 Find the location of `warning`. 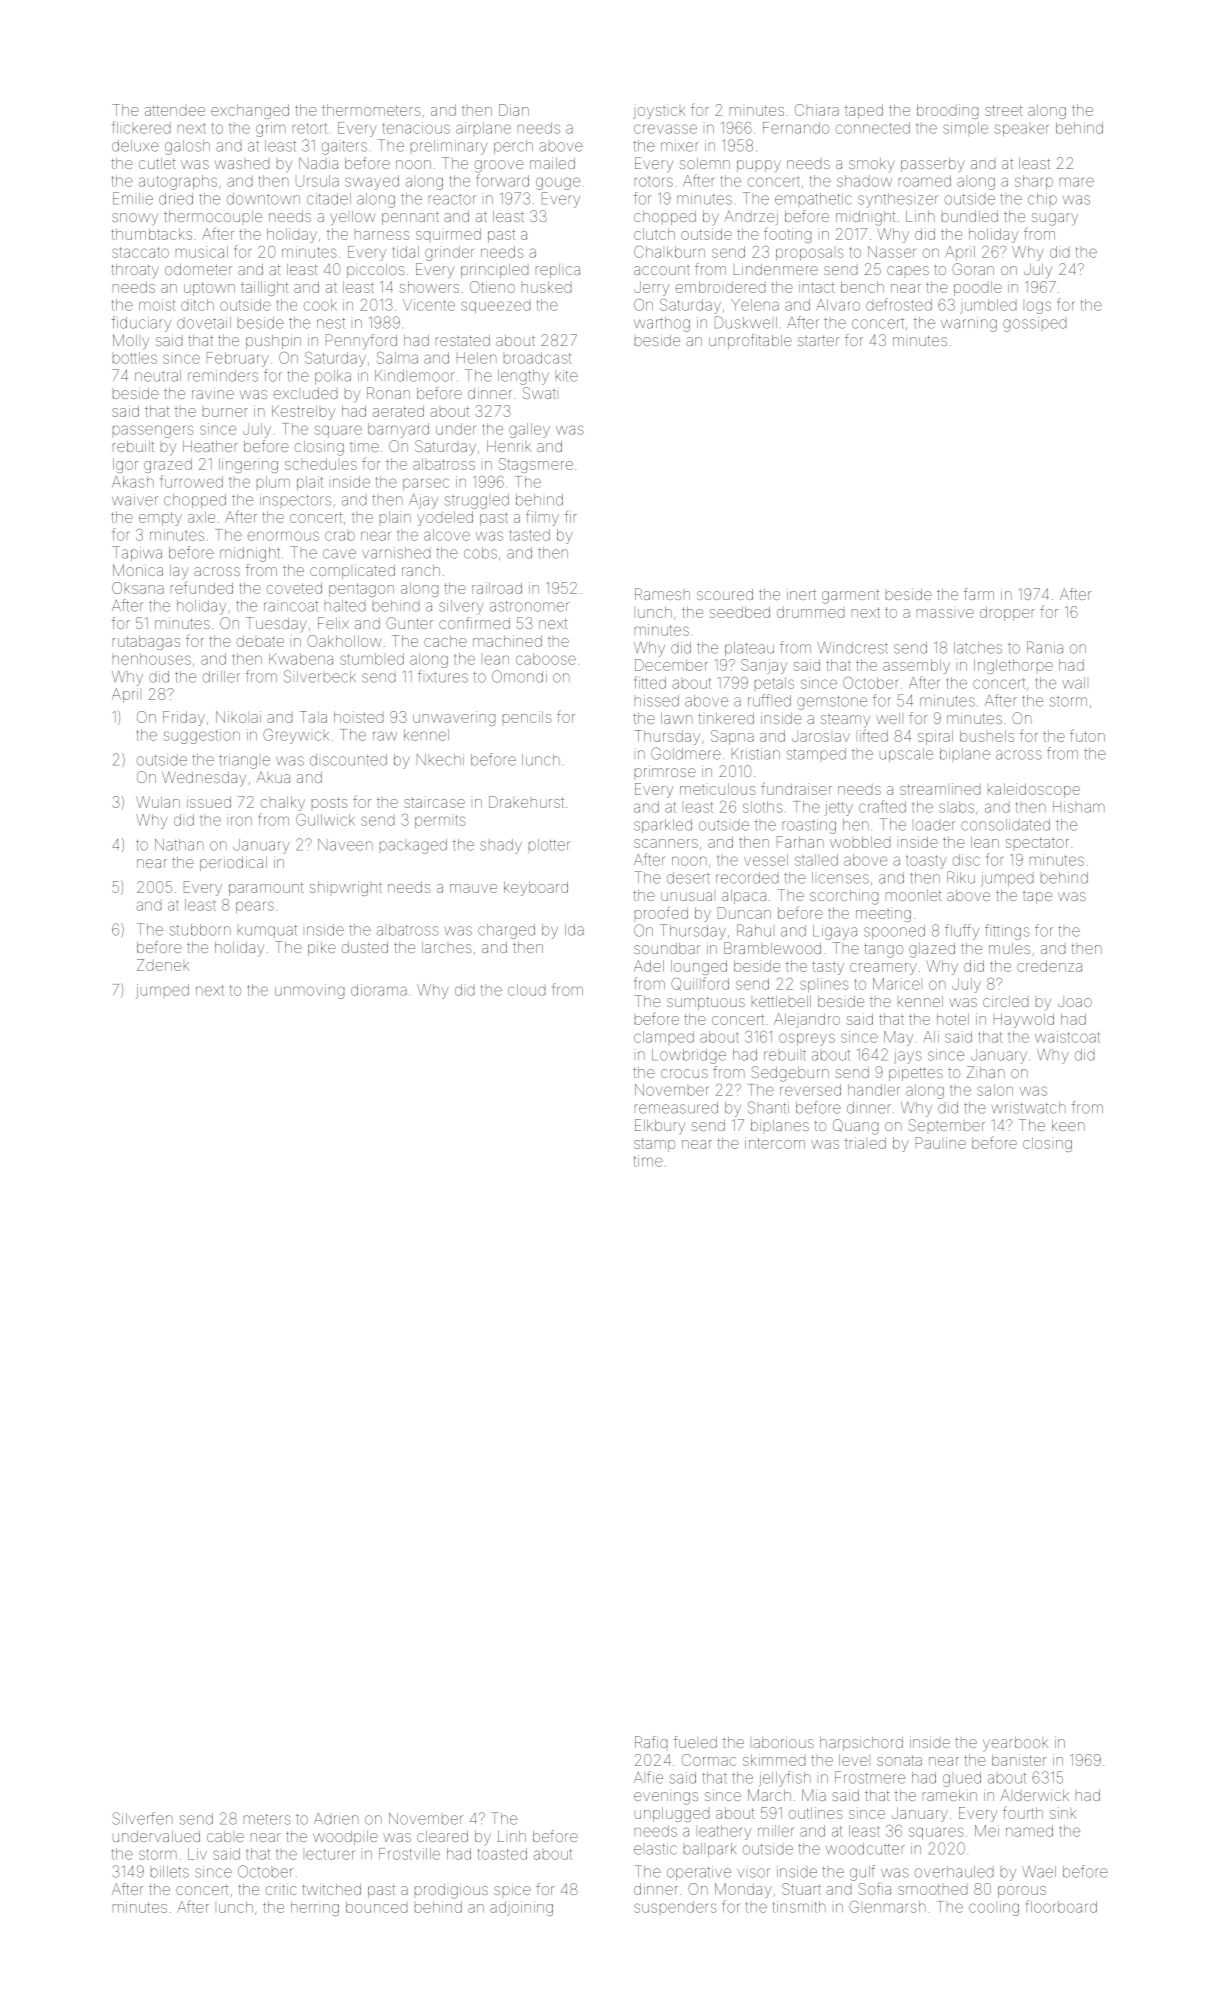

warning is located at coordinates (969, 324).
